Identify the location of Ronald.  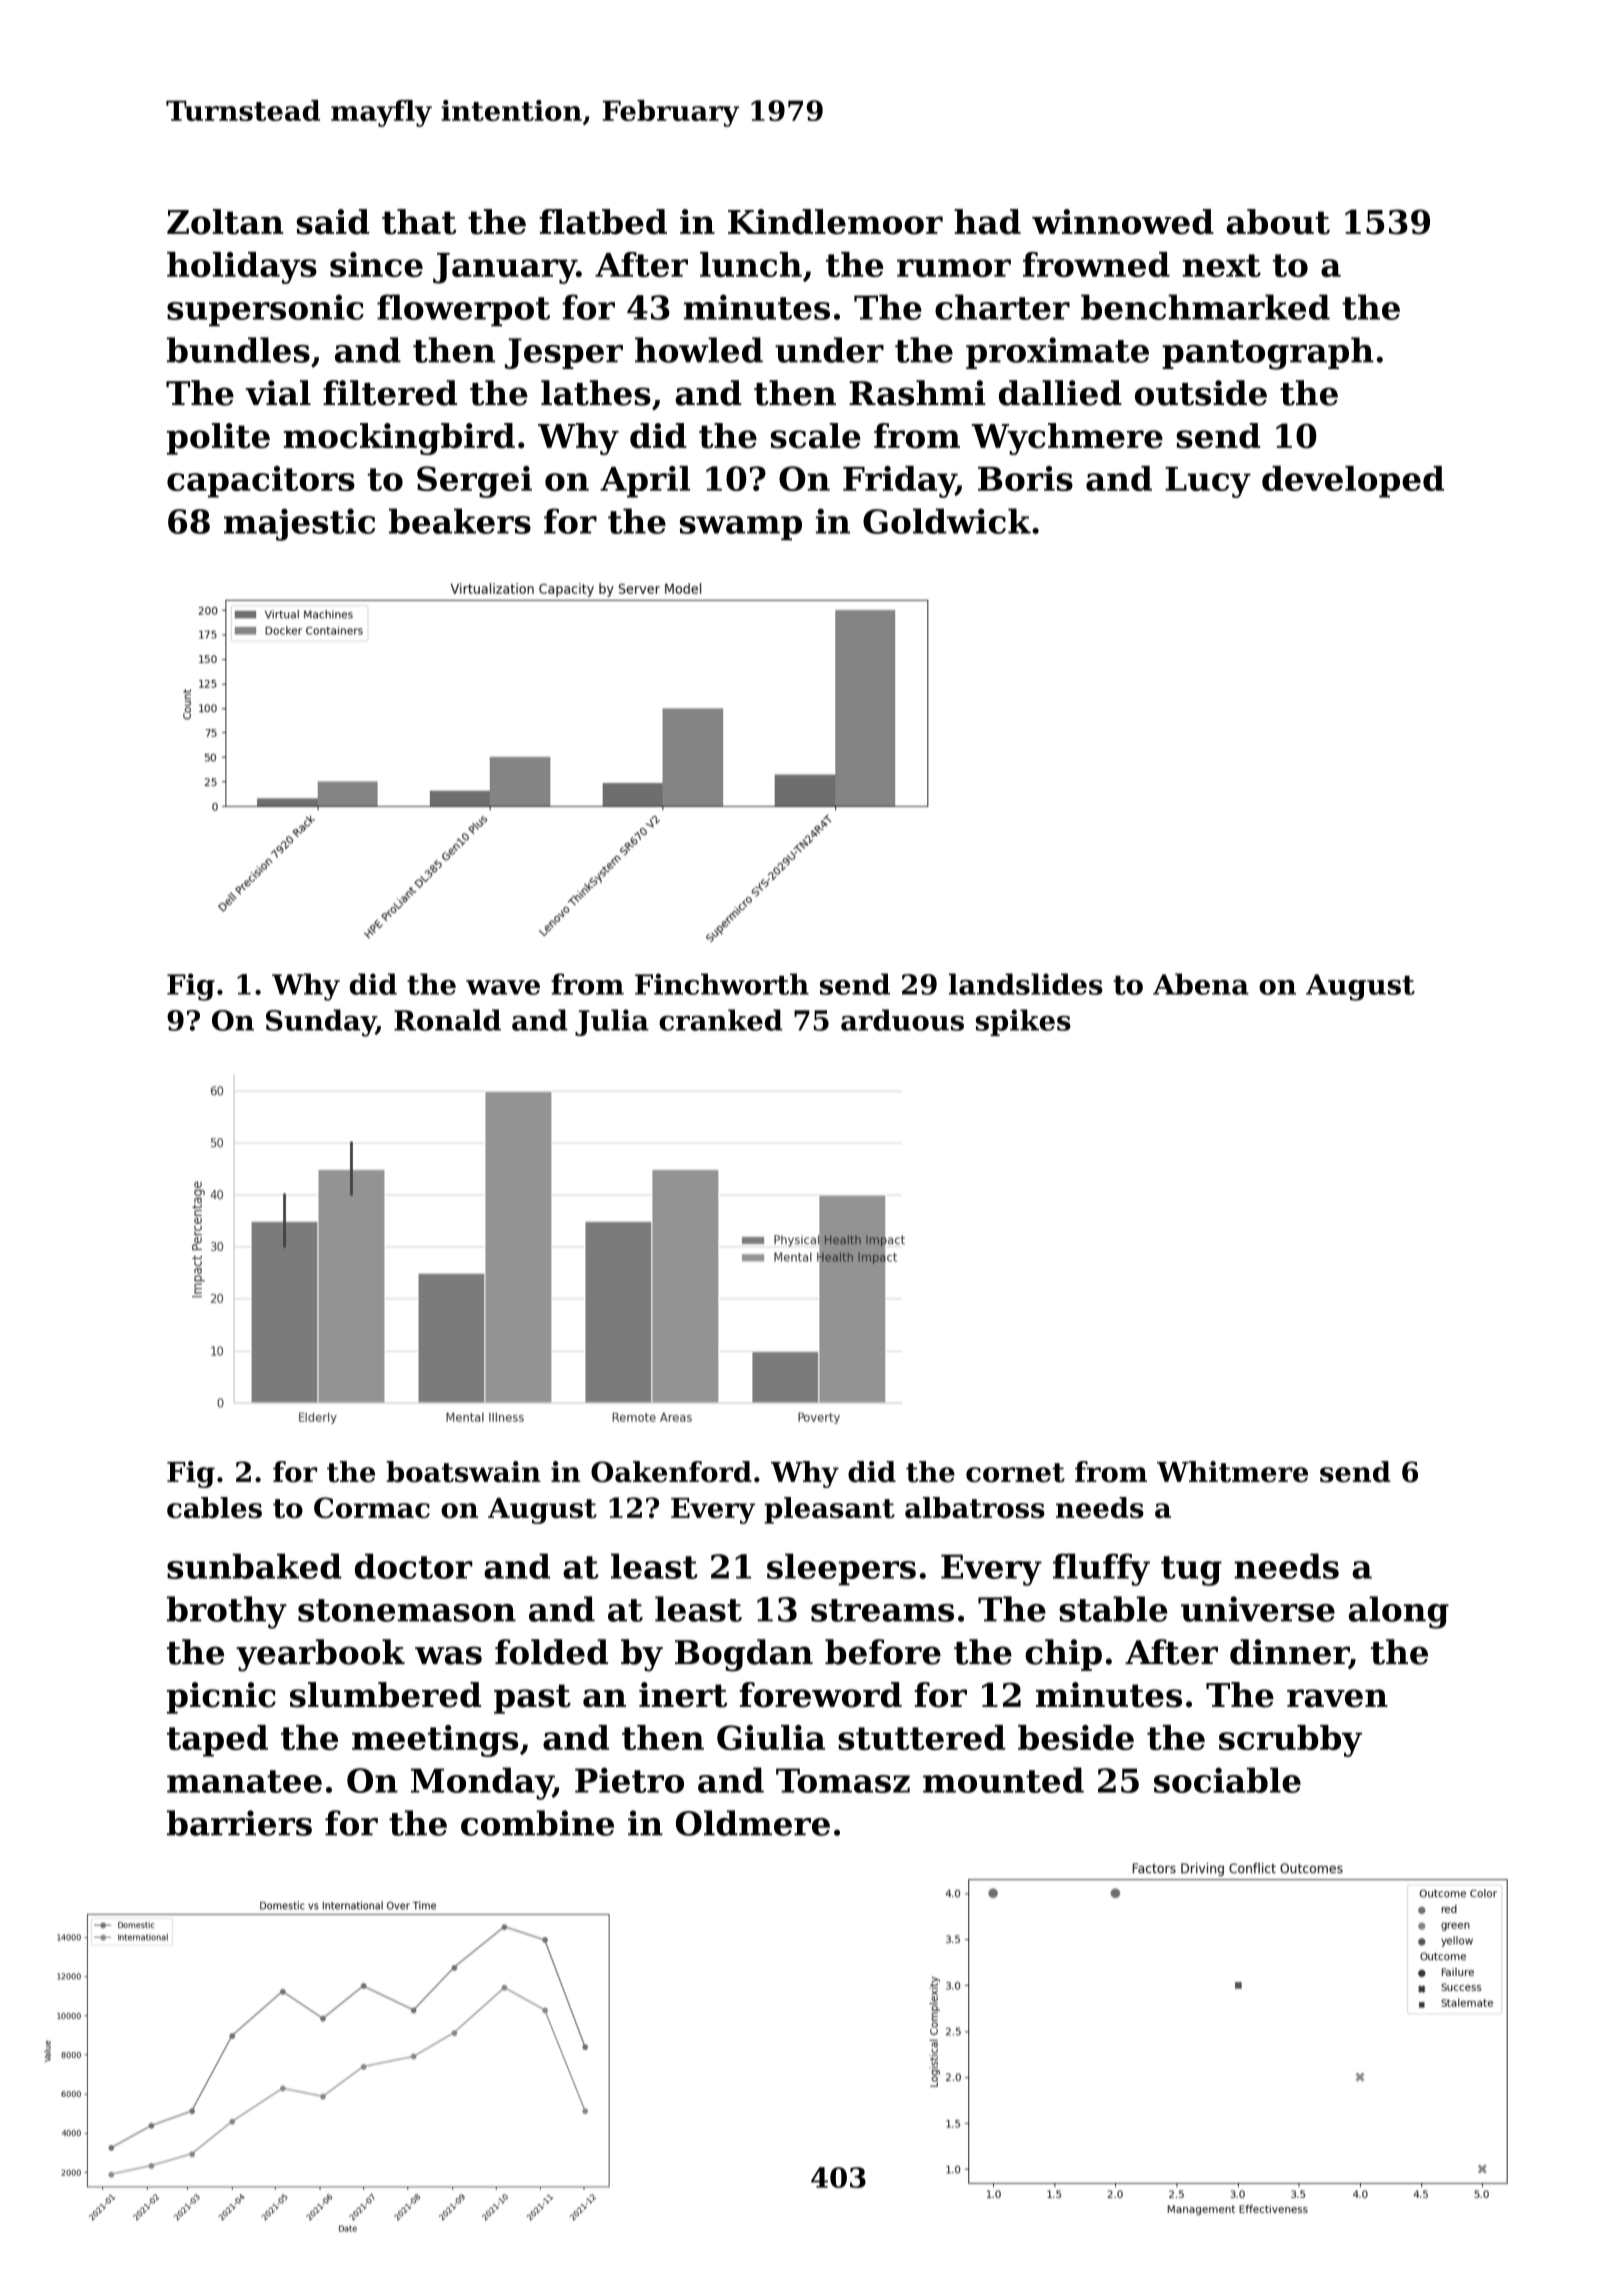
(447, 1020).
